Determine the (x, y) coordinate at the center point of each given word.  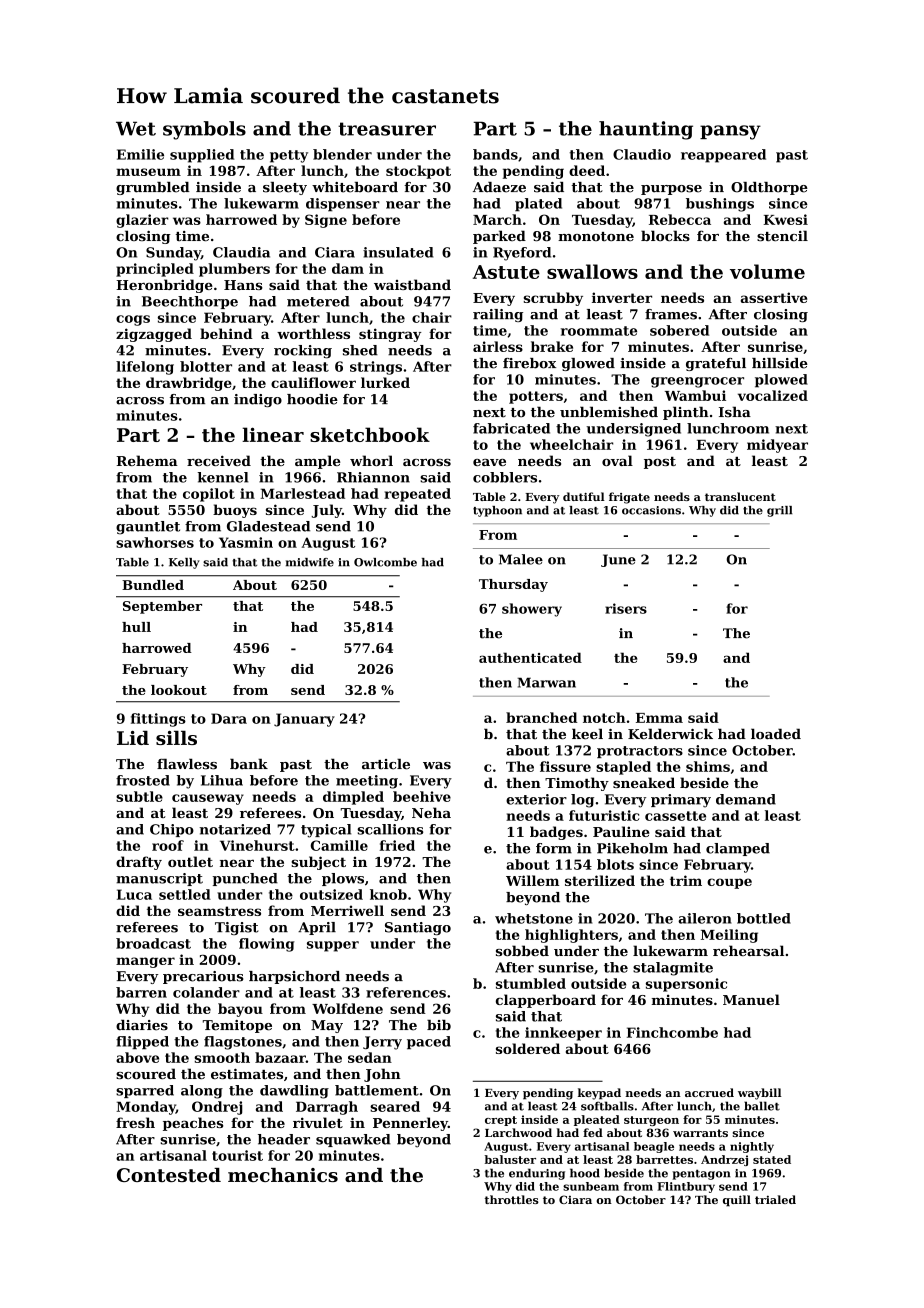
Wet (136, 128)
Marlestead (303, 493)
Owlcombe (385, 562)
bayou (240, 1010)
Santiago (418, 928)
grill (780, 511)
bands (495, 154)
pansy (730, 132)
